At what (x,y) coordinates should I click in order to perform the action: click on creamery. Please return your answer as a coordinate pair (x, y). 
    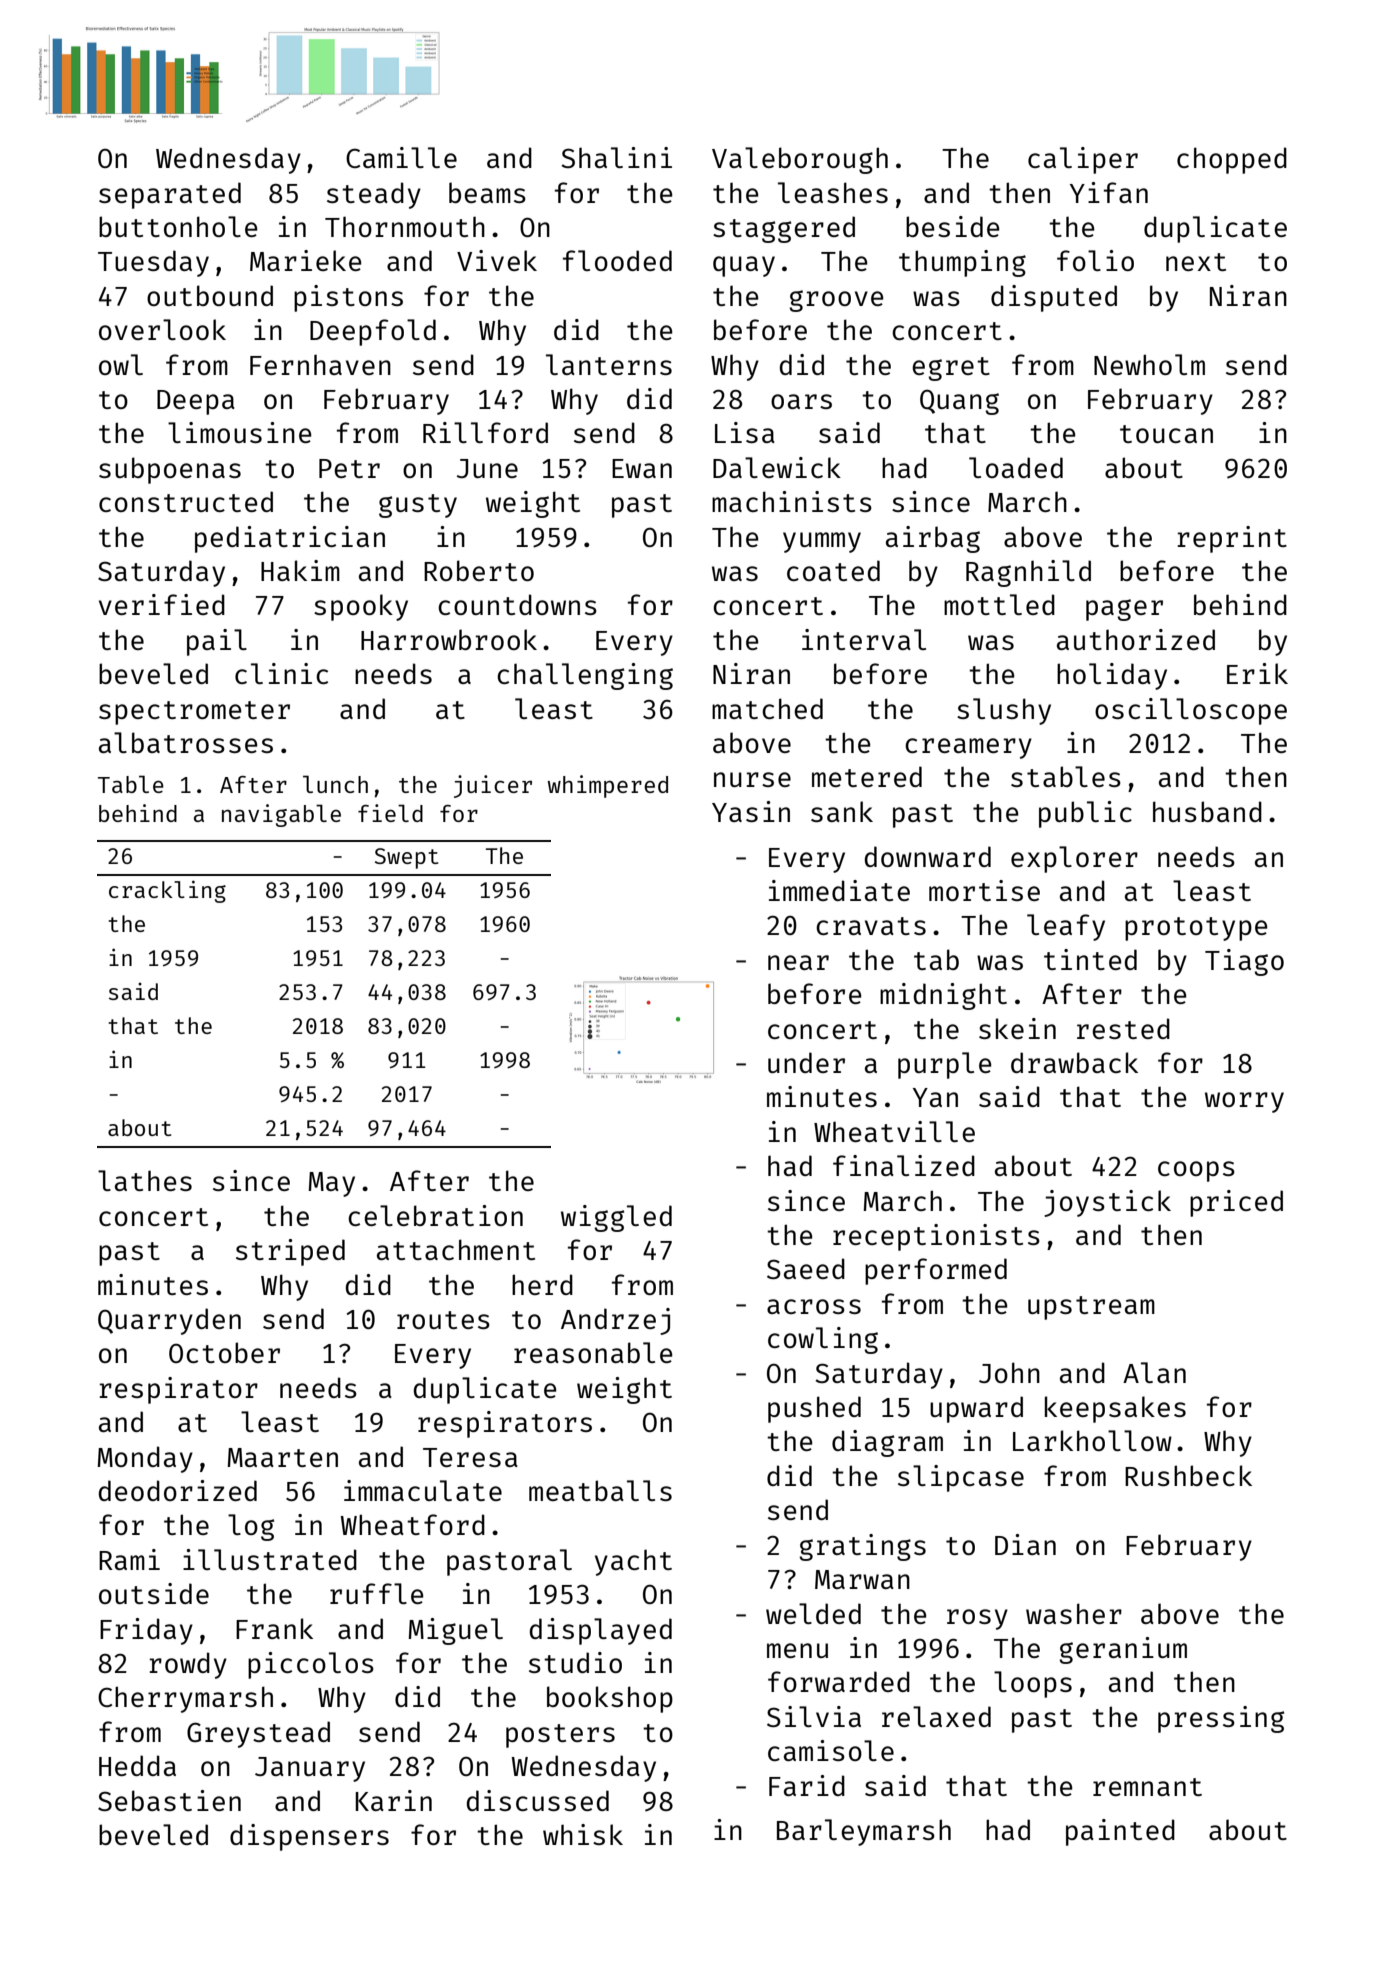
    Looking at the image, I should click on (968, 748).
